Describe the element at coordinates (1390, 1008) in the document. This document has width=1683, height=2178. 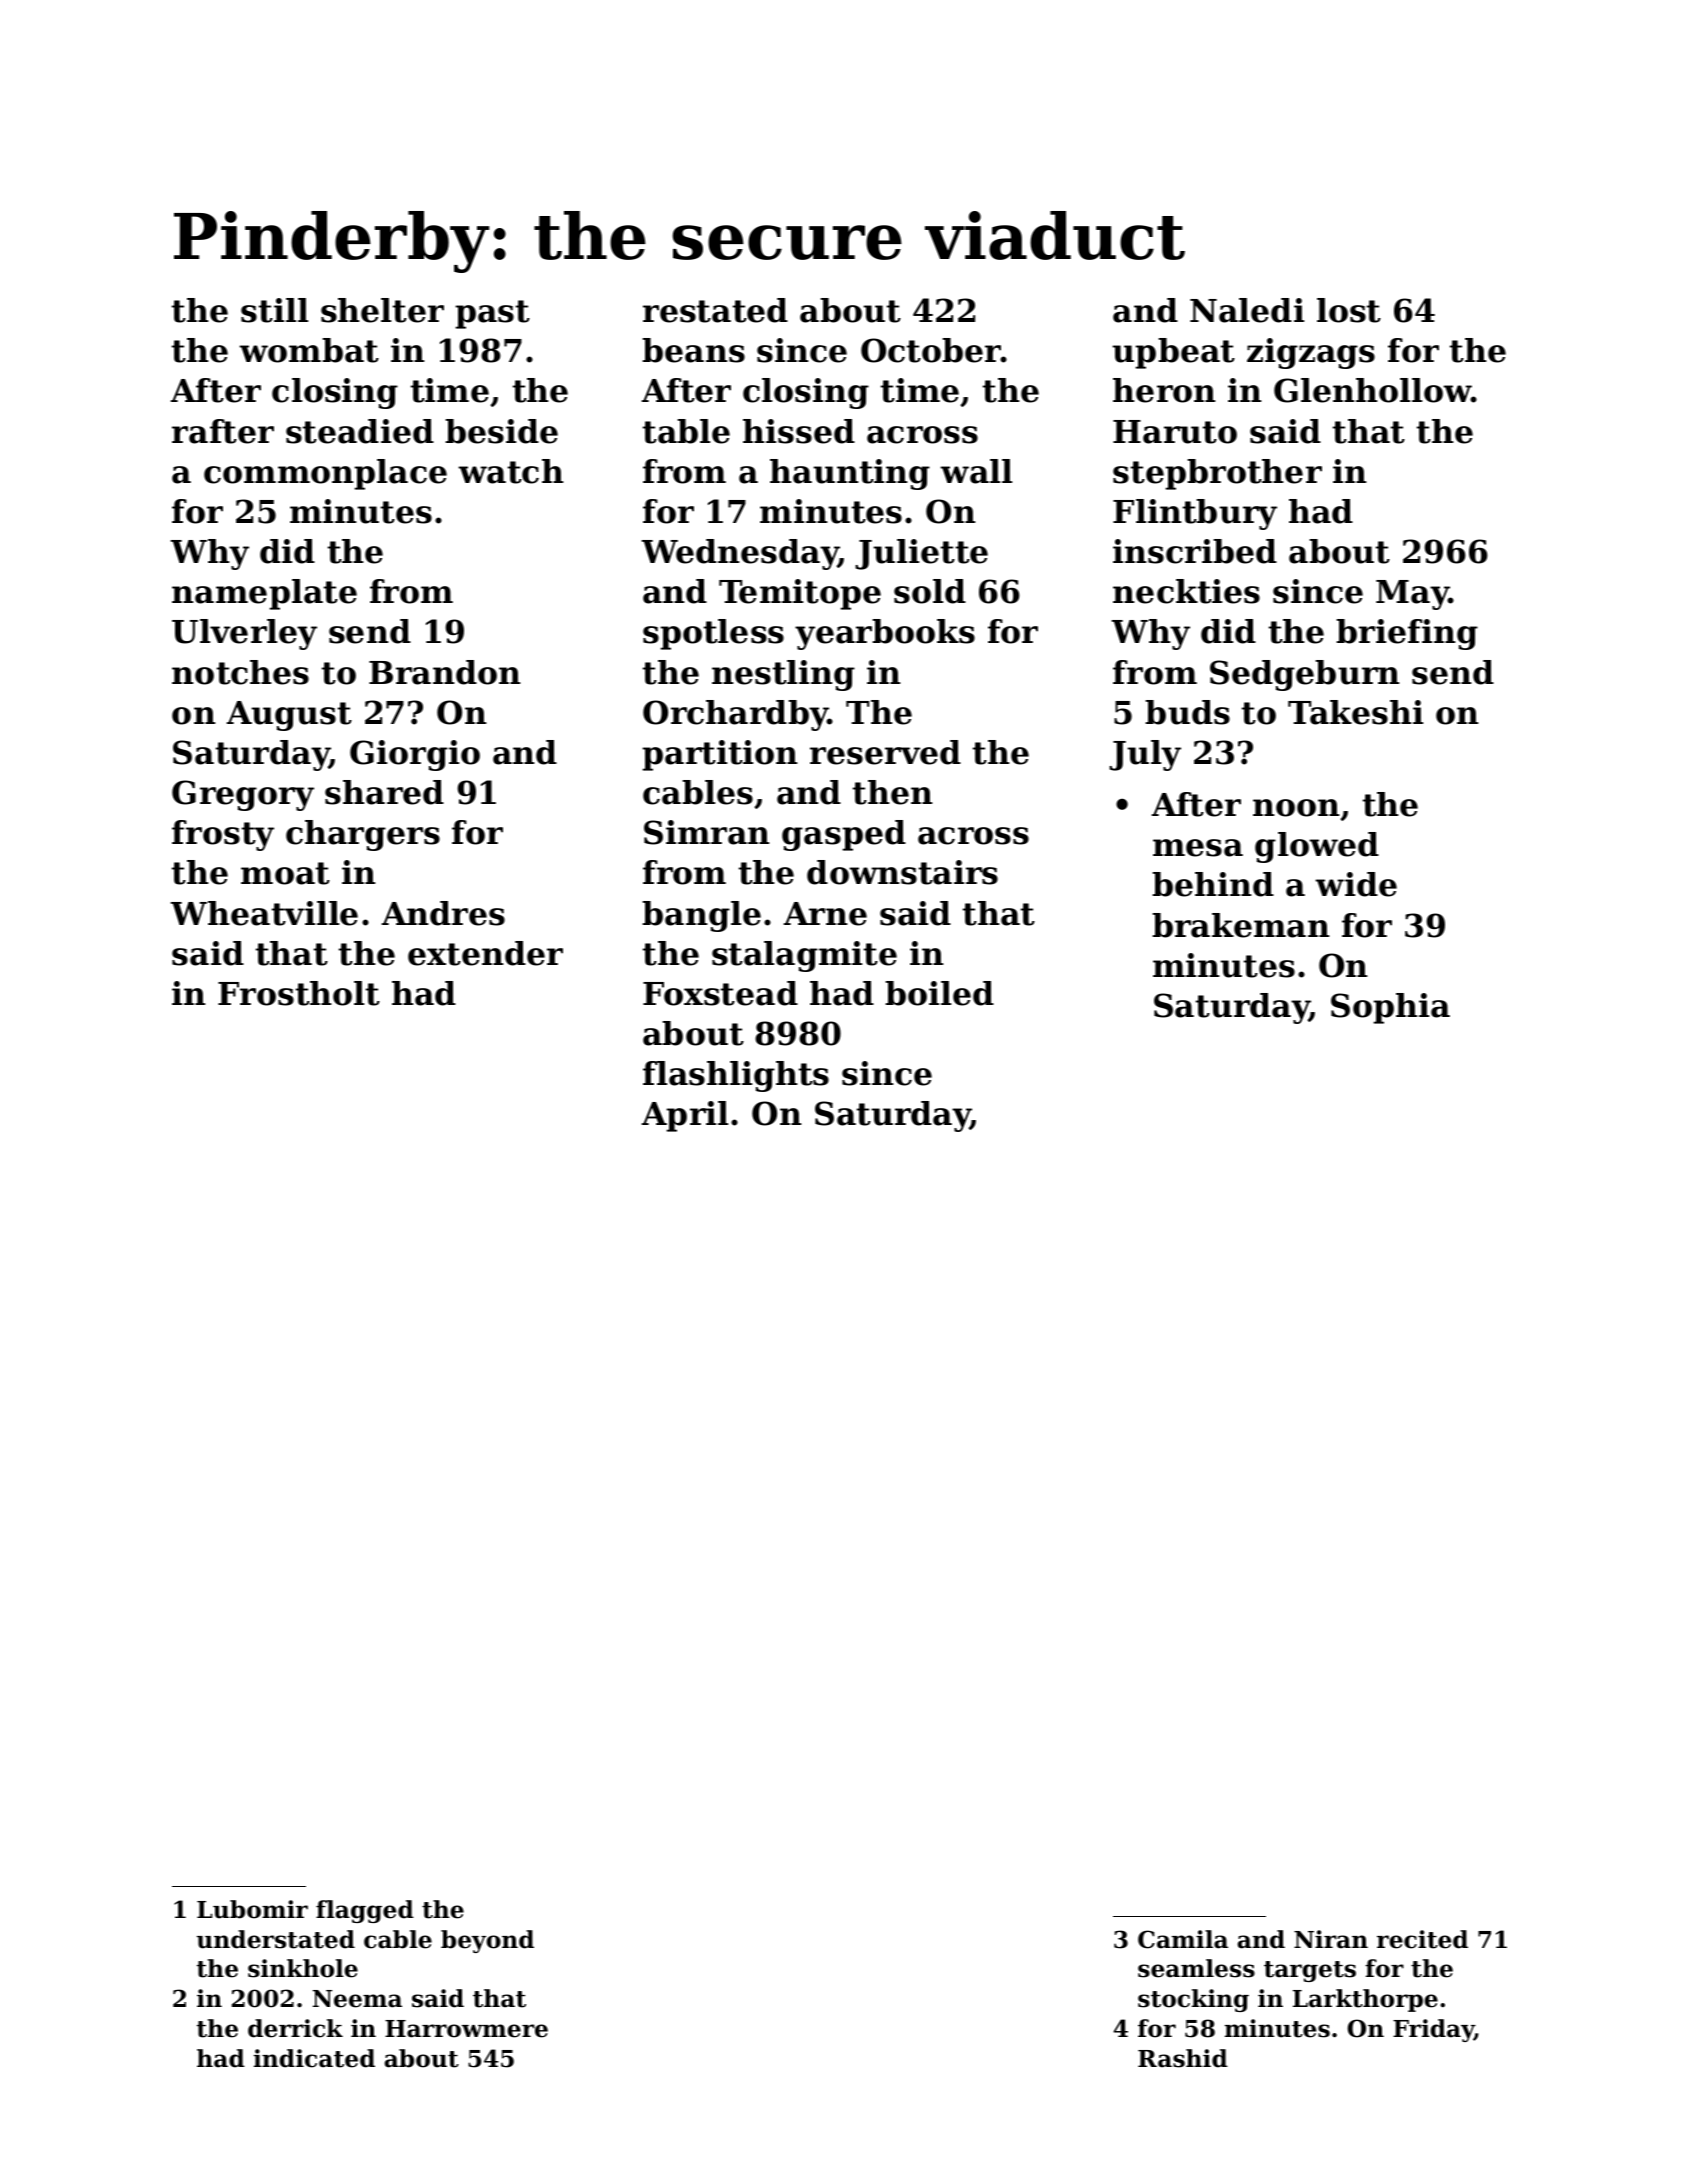
I see `Sophia` at that location.
